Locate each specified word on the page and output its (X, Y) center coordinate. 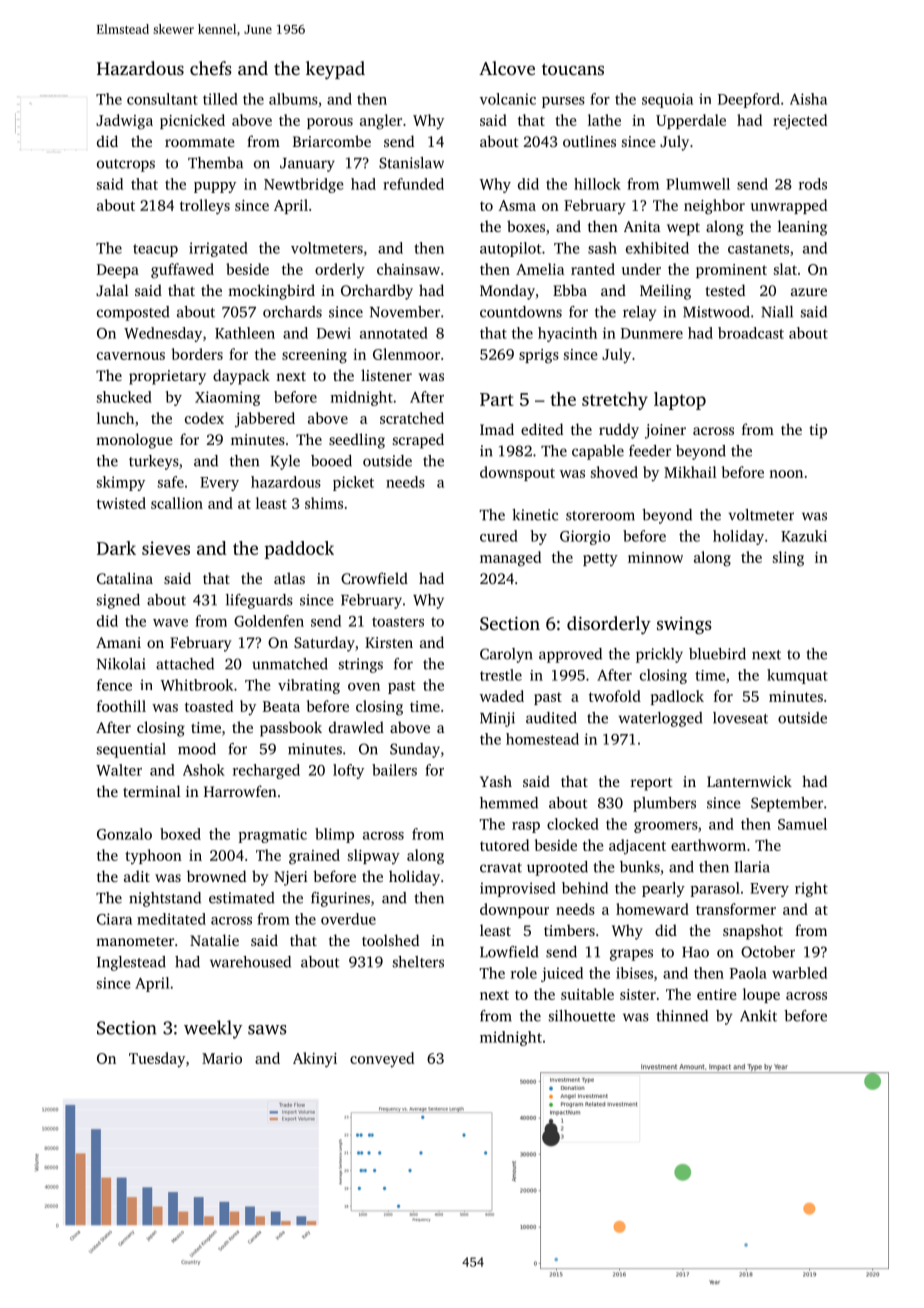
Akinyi (315, 1060)
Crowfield (374, 578)
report (652, 784)
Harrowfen (240, 791)
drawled (356, 727)
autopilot (510, 249)
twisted (121, 503)
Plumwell (698, 184)
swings (684, 625)
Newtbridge (304, 185)
